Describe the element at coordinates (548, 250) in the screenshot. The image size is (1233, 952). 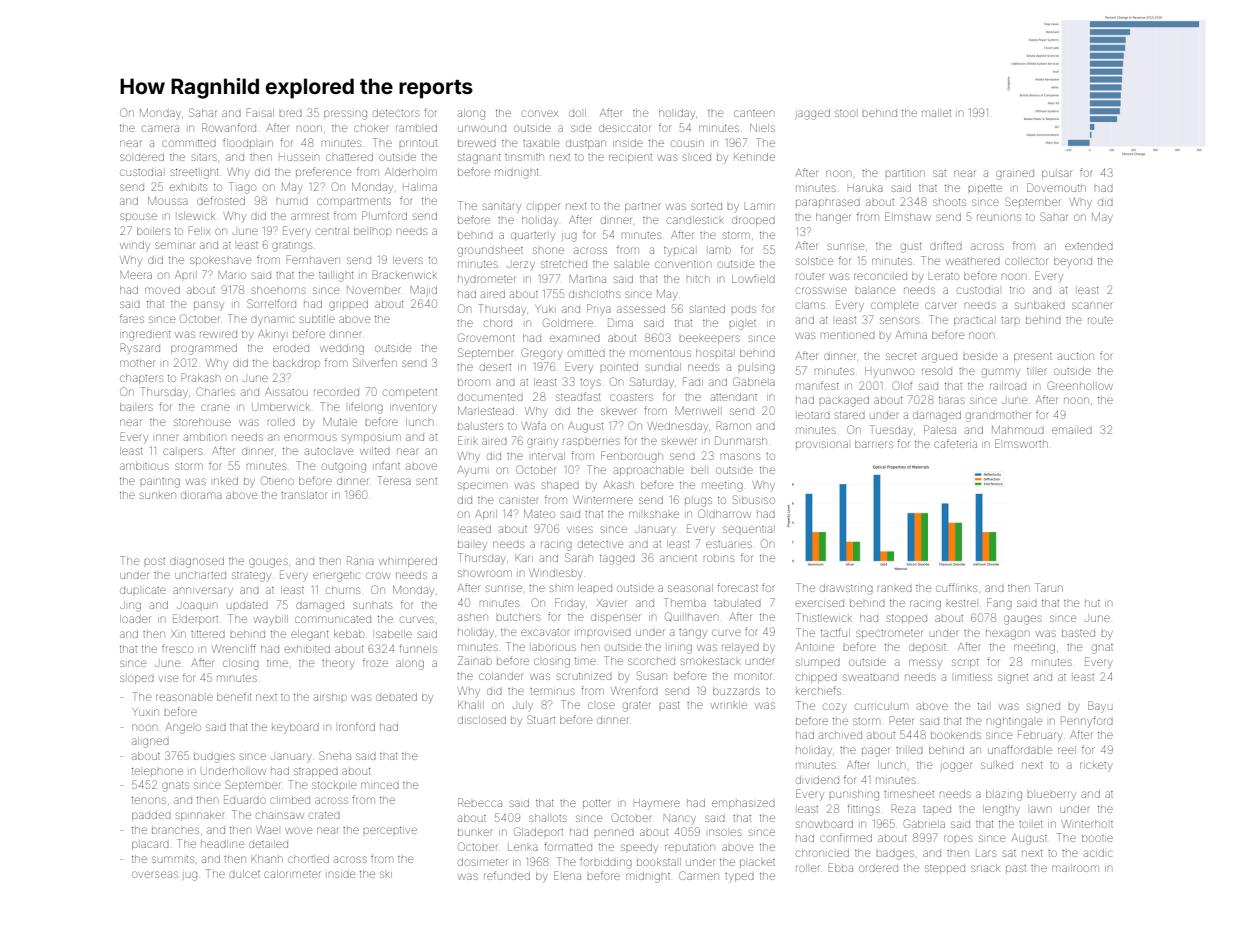
I see `shone` at that location.
